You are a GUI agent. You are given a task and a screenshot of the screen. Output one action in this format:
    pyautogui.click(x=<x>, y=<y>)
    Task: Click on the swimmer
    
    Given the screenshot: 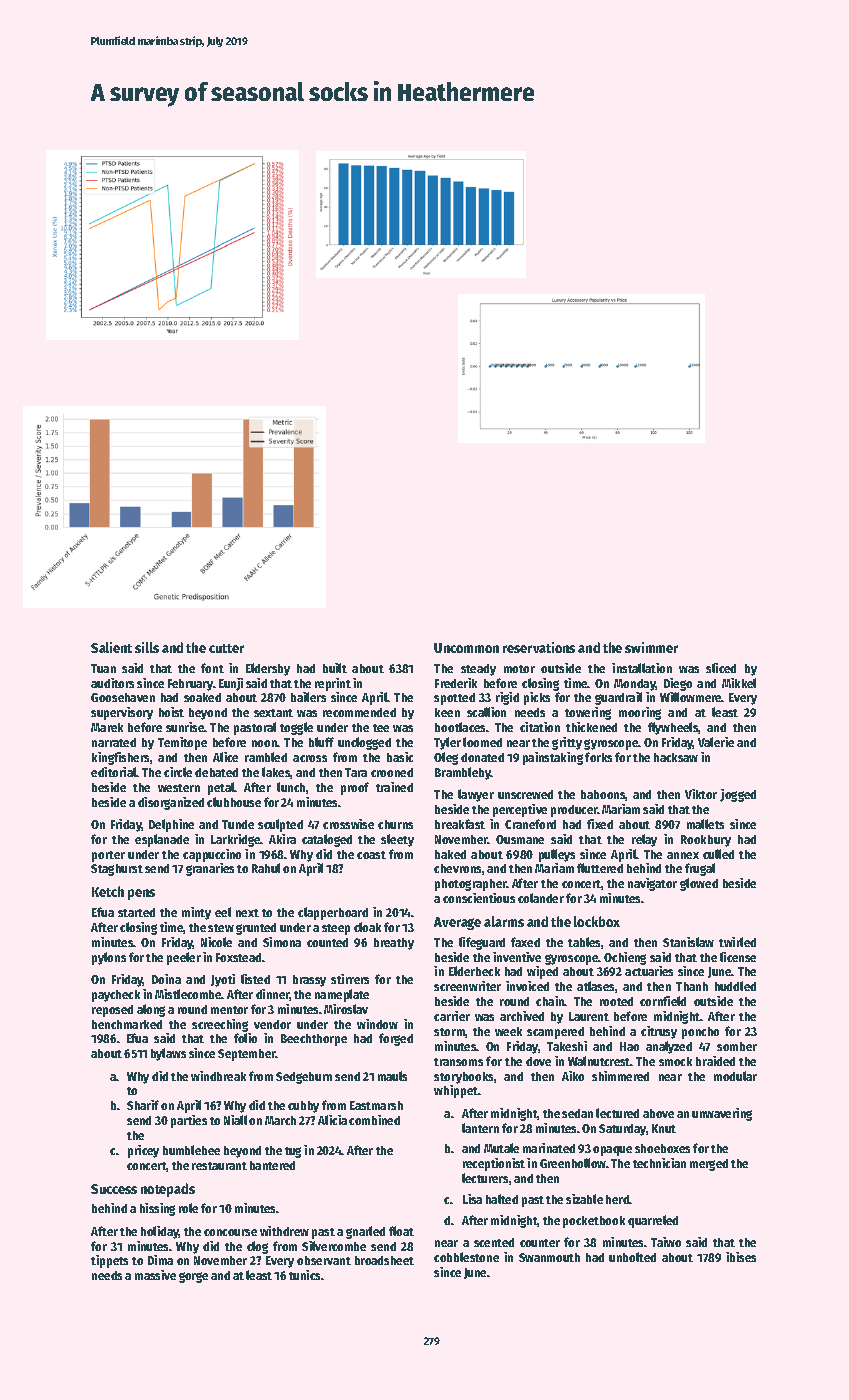 What is the action you would take?
    pyautogui.click(x=651, y=647)
